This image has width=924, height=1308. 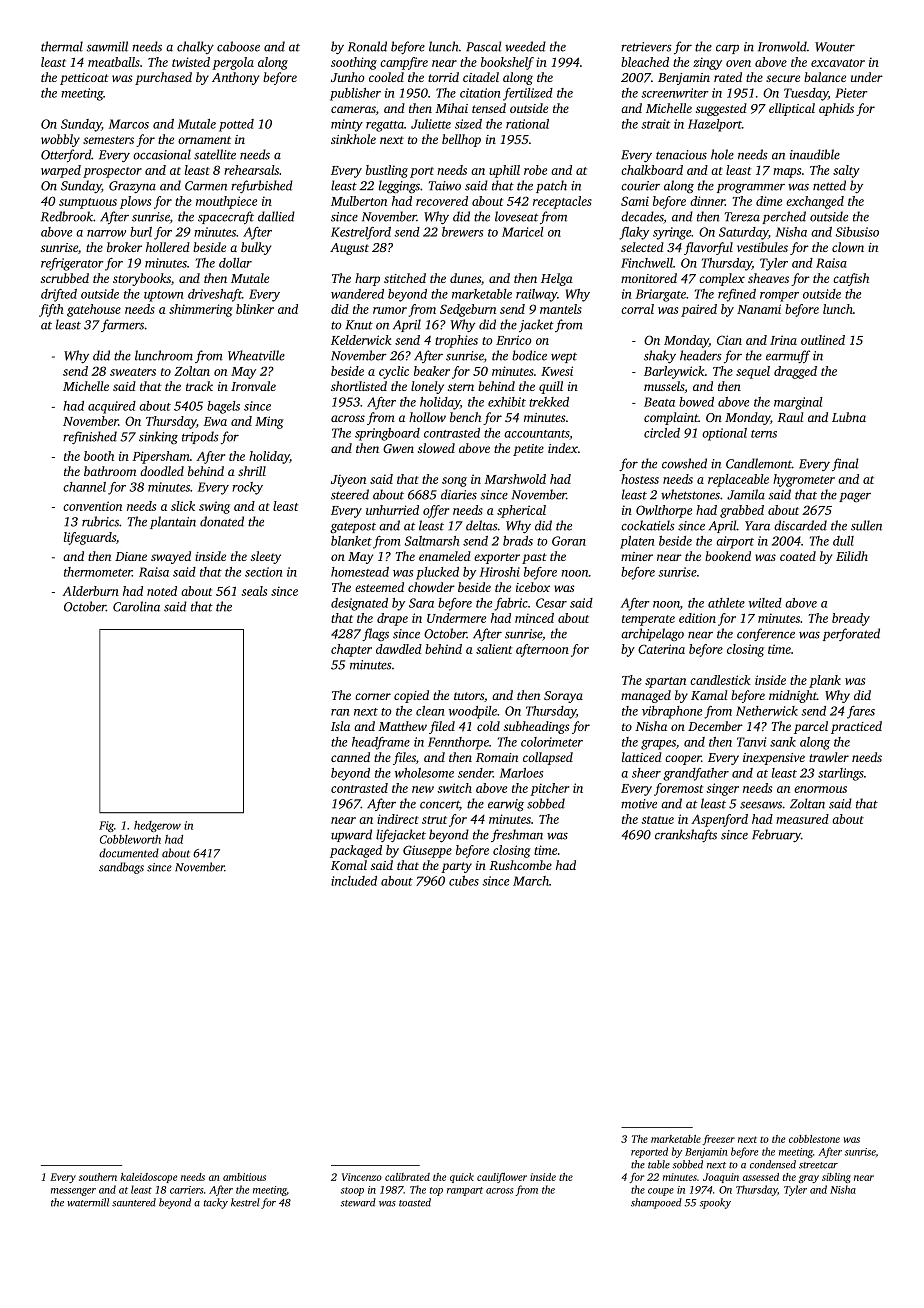 What do you see at coordinates (835, 47) in the image?
I see `Wouter` at bounding box center [835, 47].
